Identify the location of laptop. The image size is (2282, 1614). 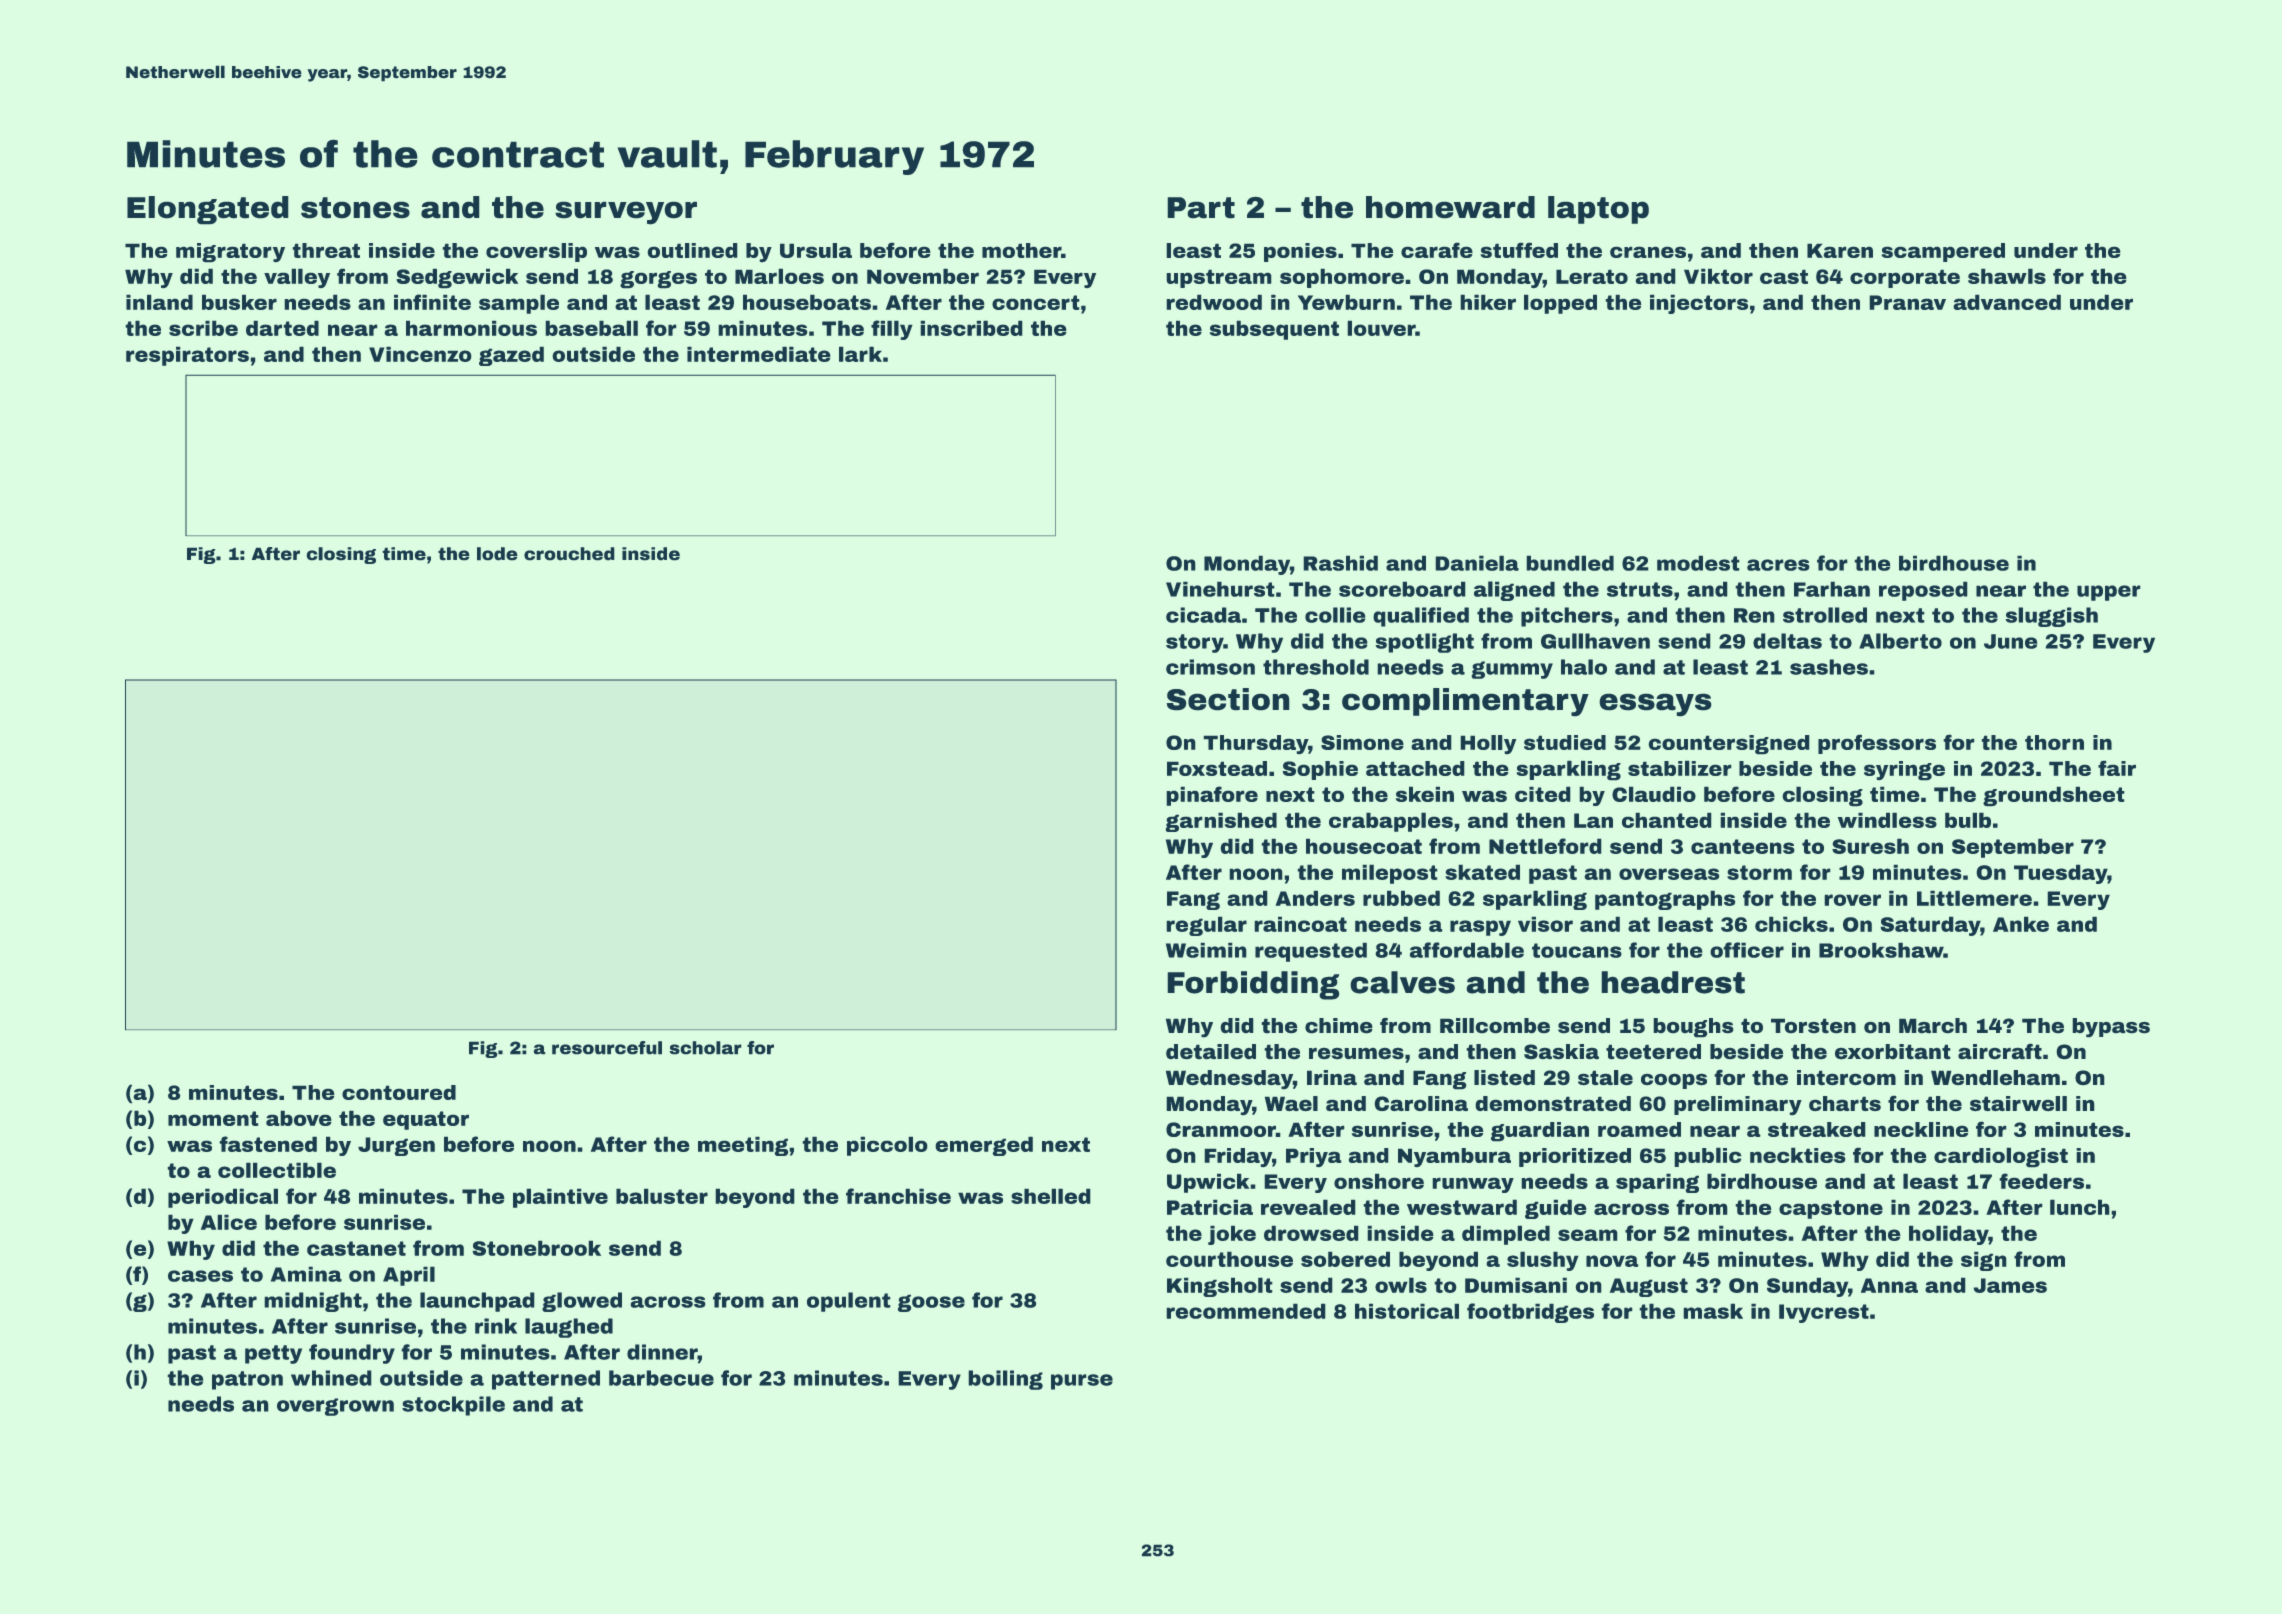
(1598, 210).
